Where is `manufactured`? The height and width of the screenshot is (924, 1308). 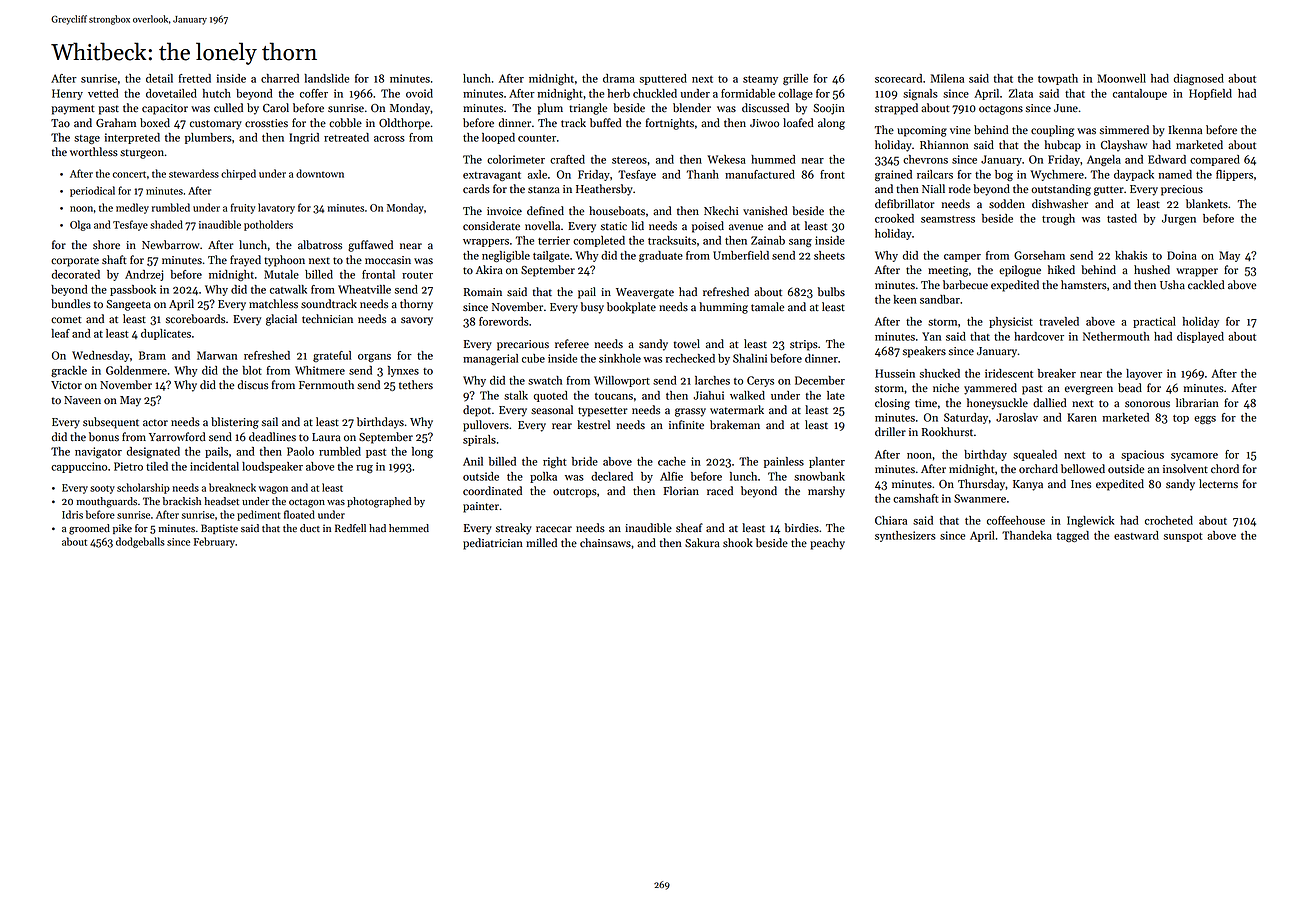
manufactured is located at coordinates (760, 174).
